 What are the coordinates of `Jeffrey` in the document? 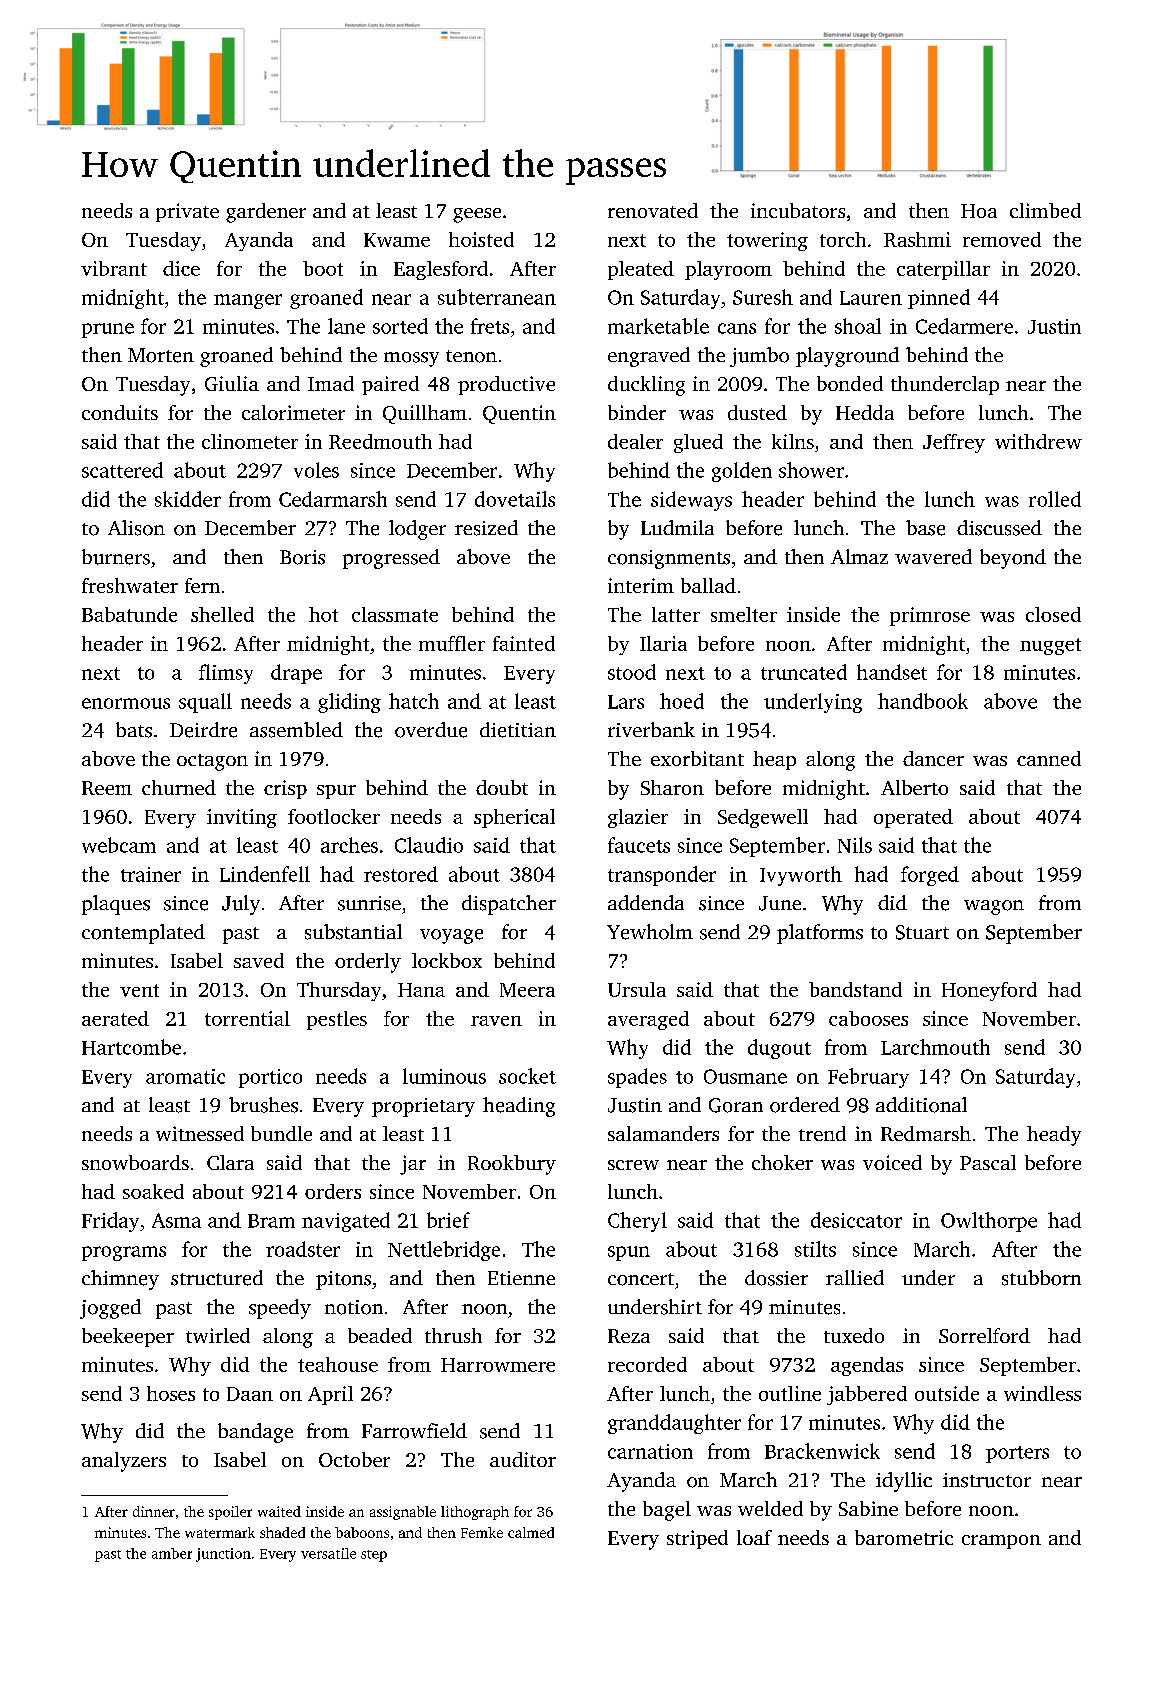 It's located at (954, 443).
